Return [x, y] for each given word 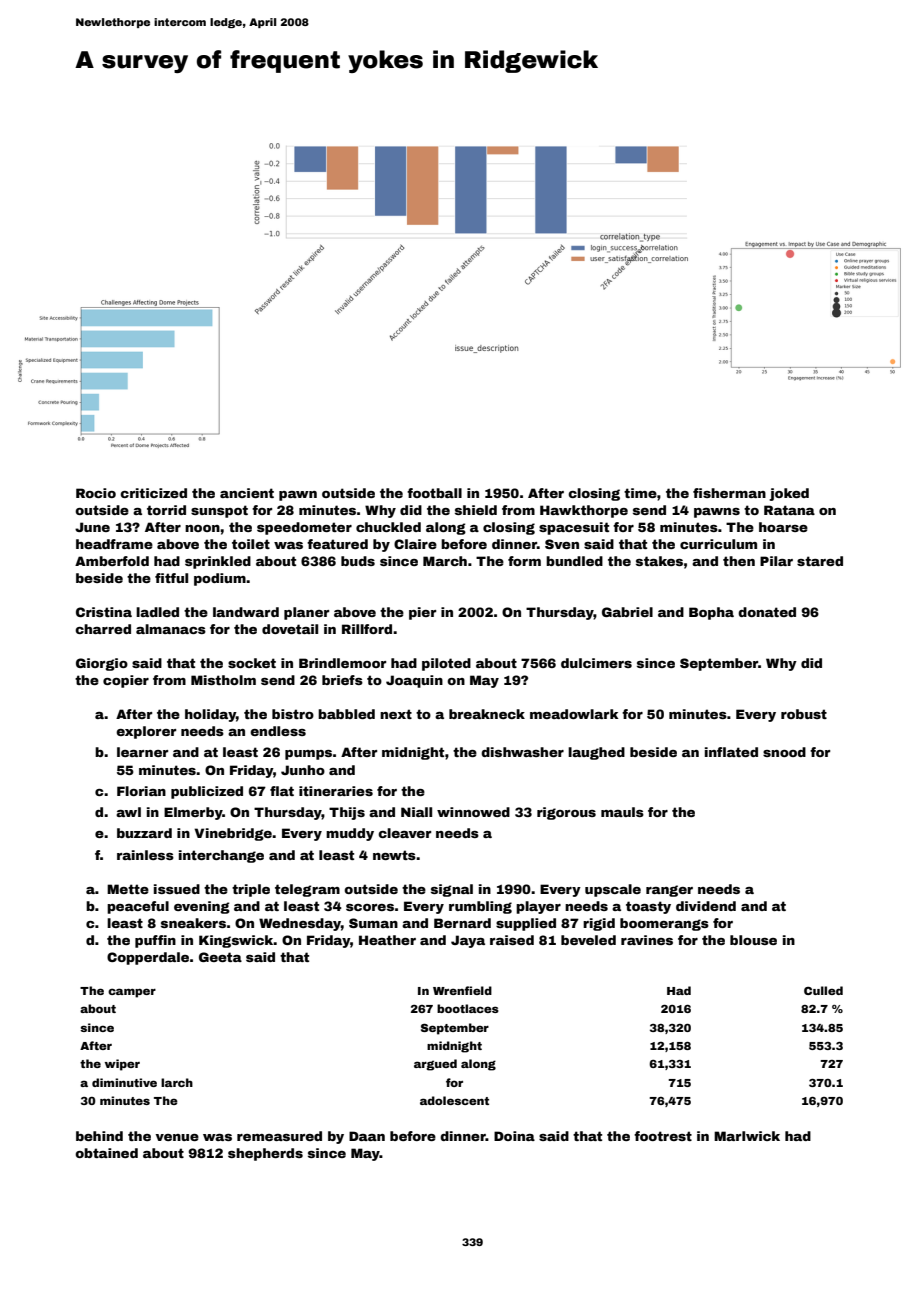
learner [142, 752]
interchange [221, 856]
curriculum [718, 544]
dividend [706, 906]
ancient [247, 493]
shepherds [265, 1154]
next [396, 714]
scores [370, 907]
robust [804, 714]
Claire [415, 544]
